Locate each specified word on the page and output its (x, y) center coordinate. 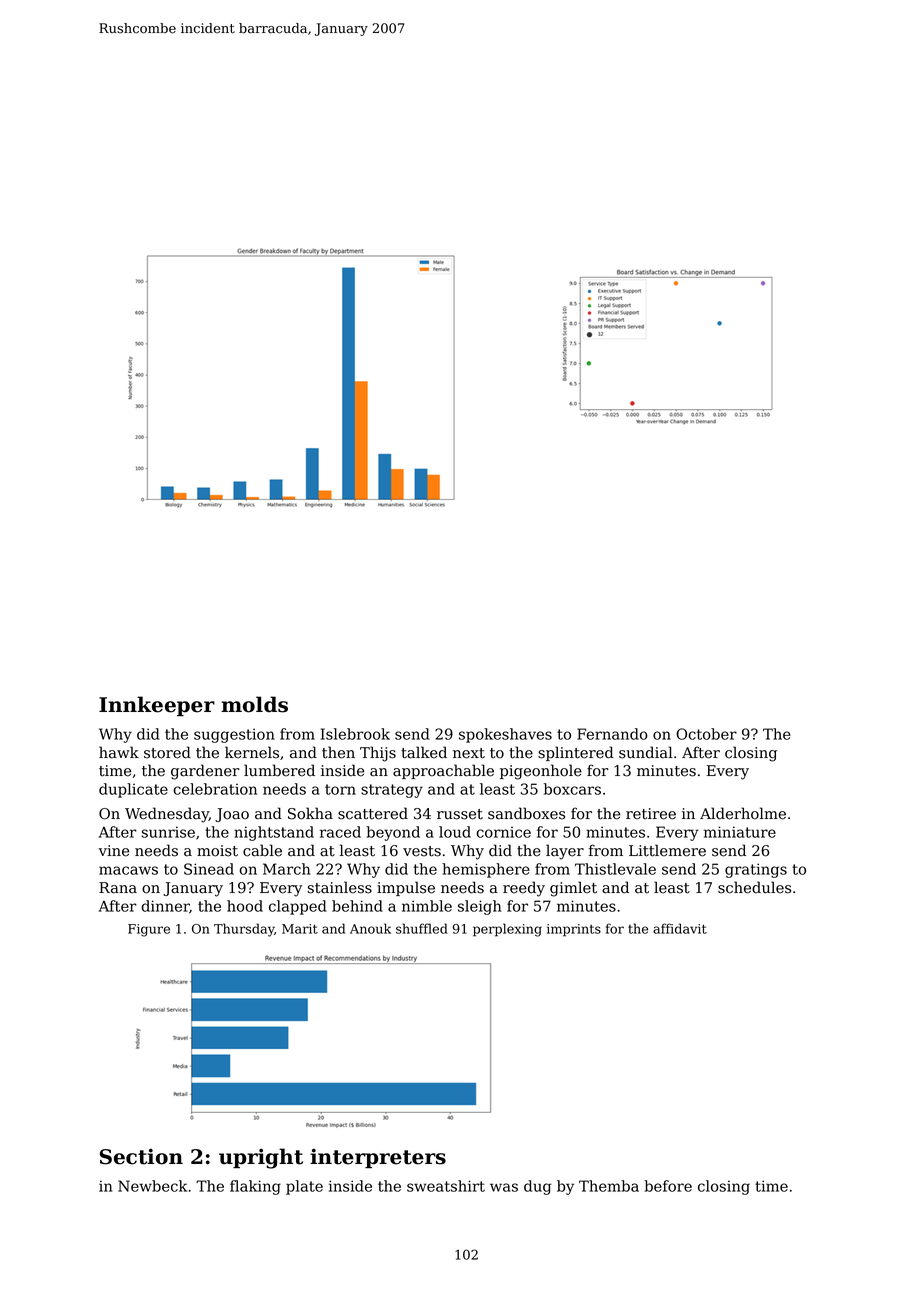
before (668, 1186)
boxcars (572, 789)
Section (141, 1156)
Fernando (612, 734)
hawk (119, 752)
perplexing (507, 930)
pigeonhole (541, 772)
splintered (576, 753)
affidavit (680, 928)
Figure (149, 930)
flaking (255, 1187)
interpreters (378, 1158)
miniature (740, 832)
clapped (298, 907)
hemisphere (486, 870)
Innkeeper (157, 706)
